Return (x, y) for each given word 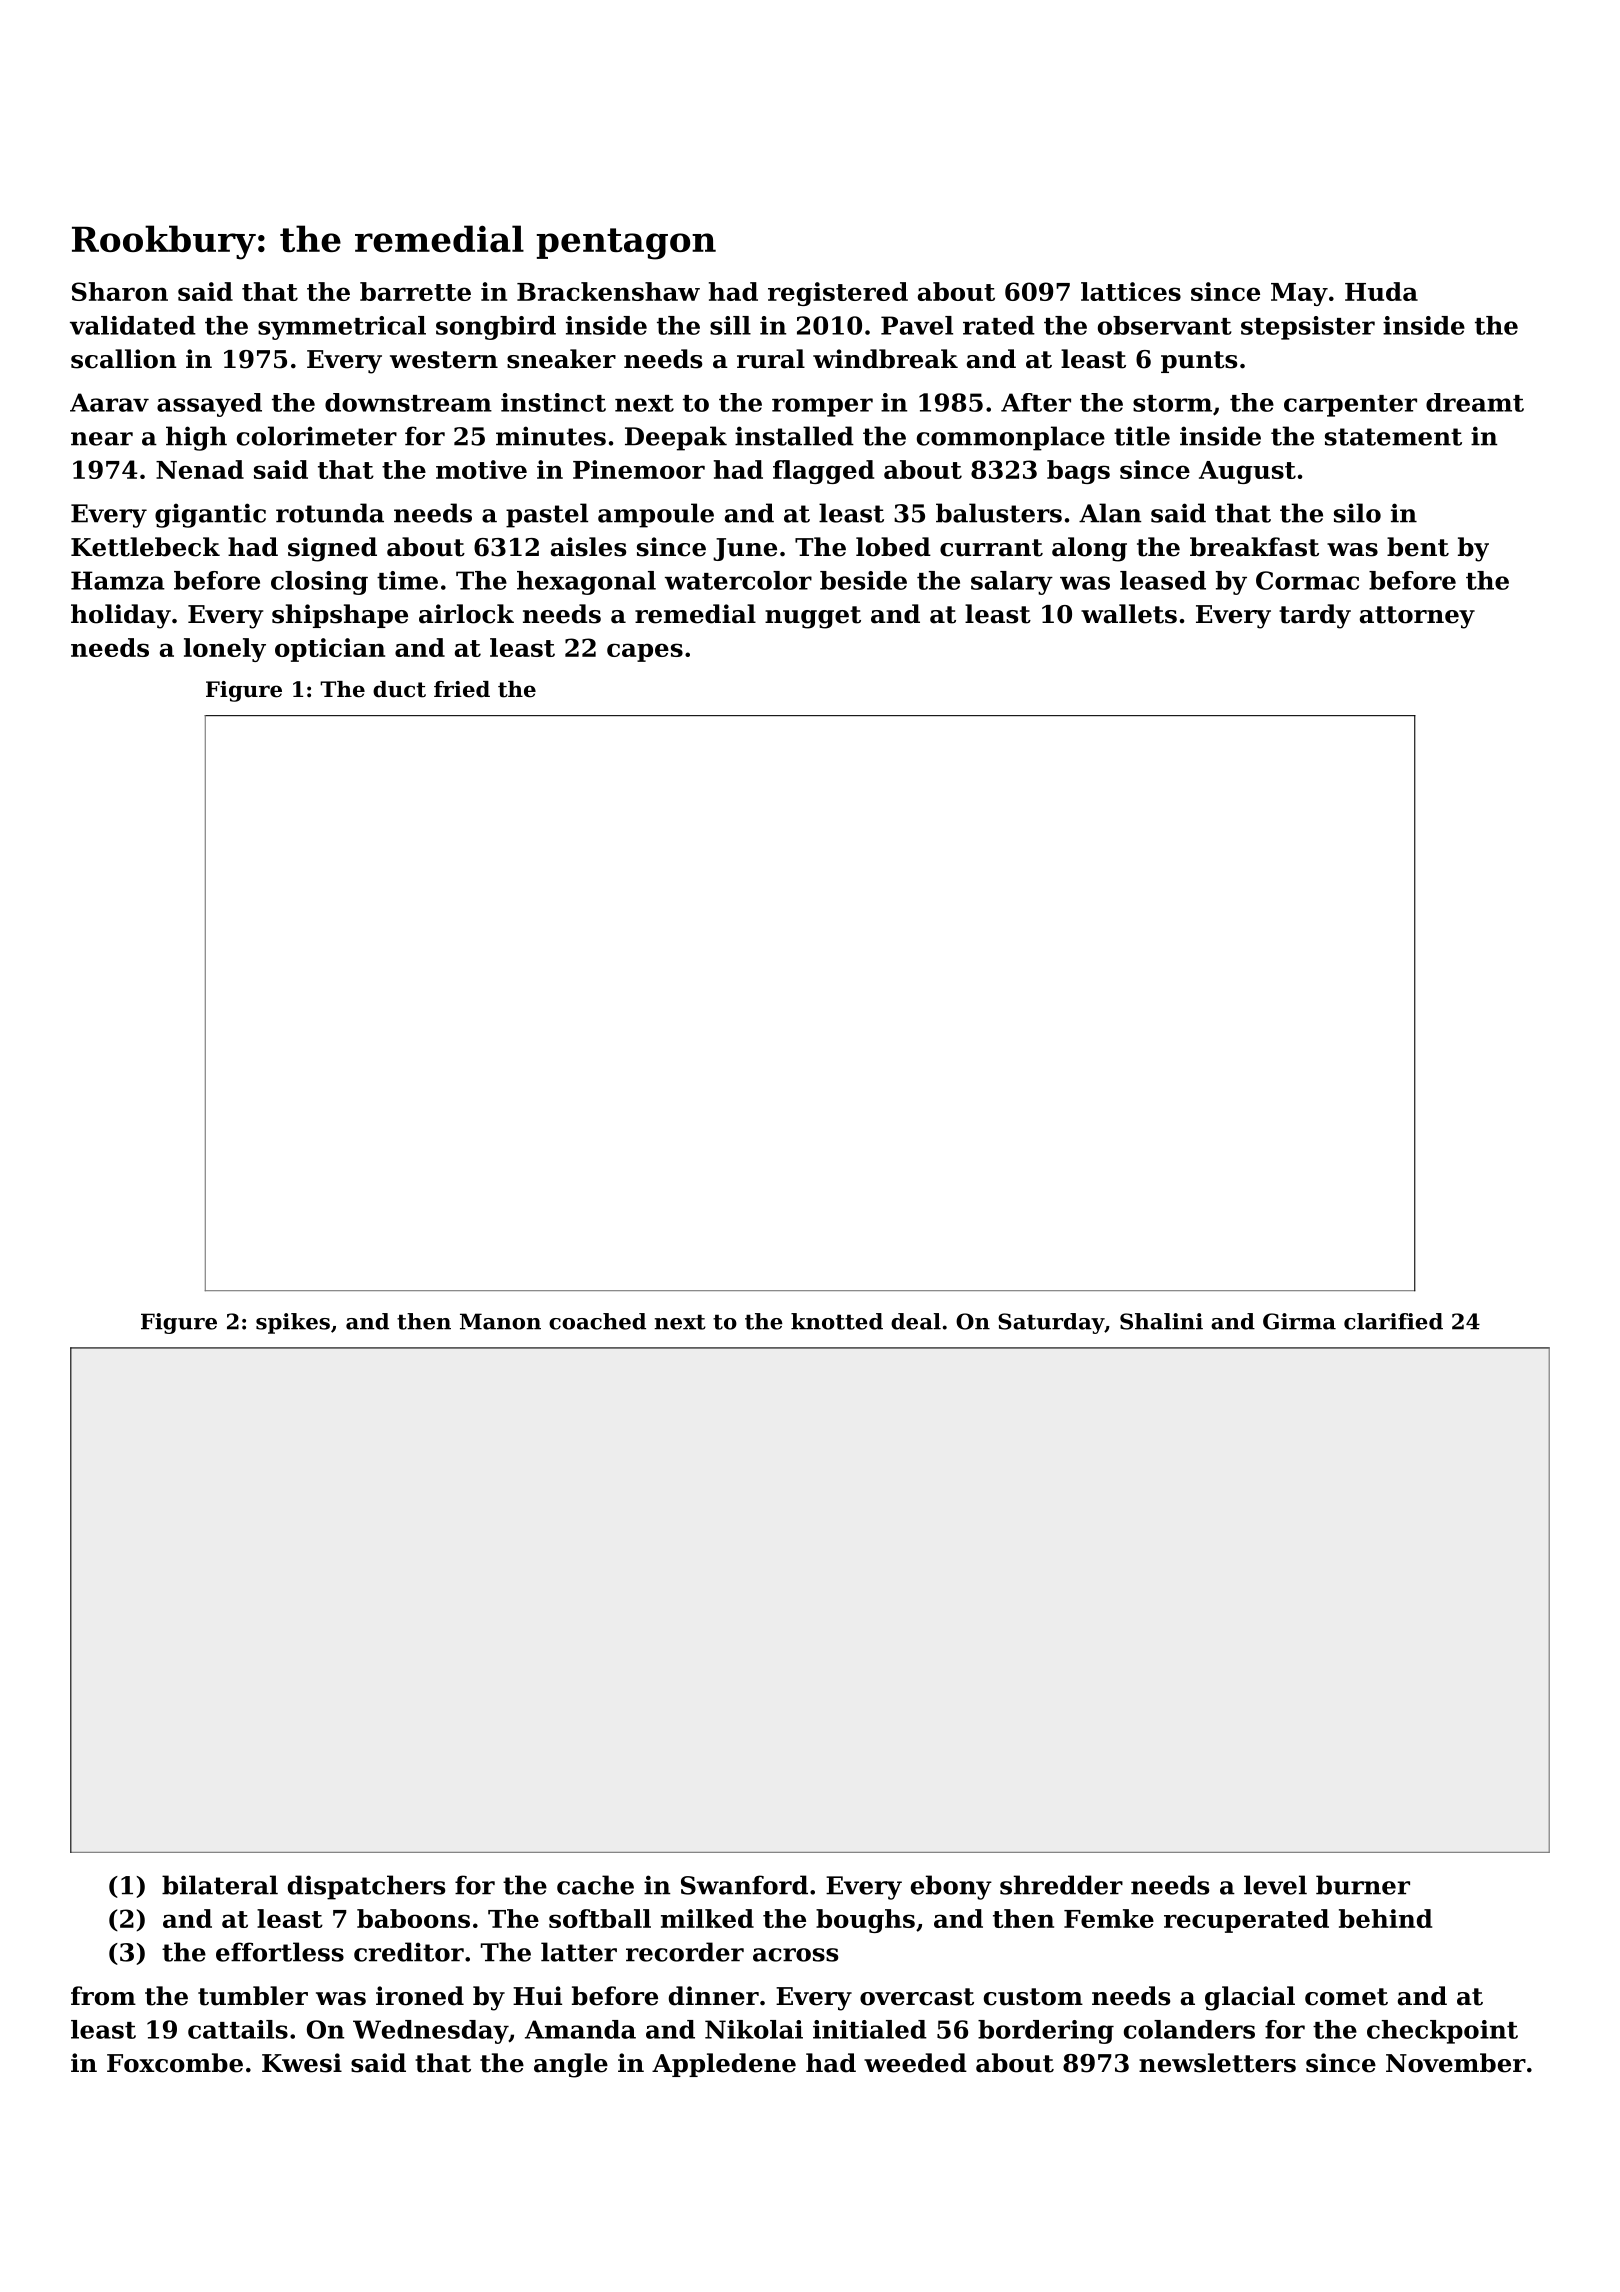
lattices (1131, 291)
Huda (1381, 291)
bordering (1046, 2032)
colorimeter (317, 436)
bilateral (220, 1885)
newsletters (1217, 2063)
